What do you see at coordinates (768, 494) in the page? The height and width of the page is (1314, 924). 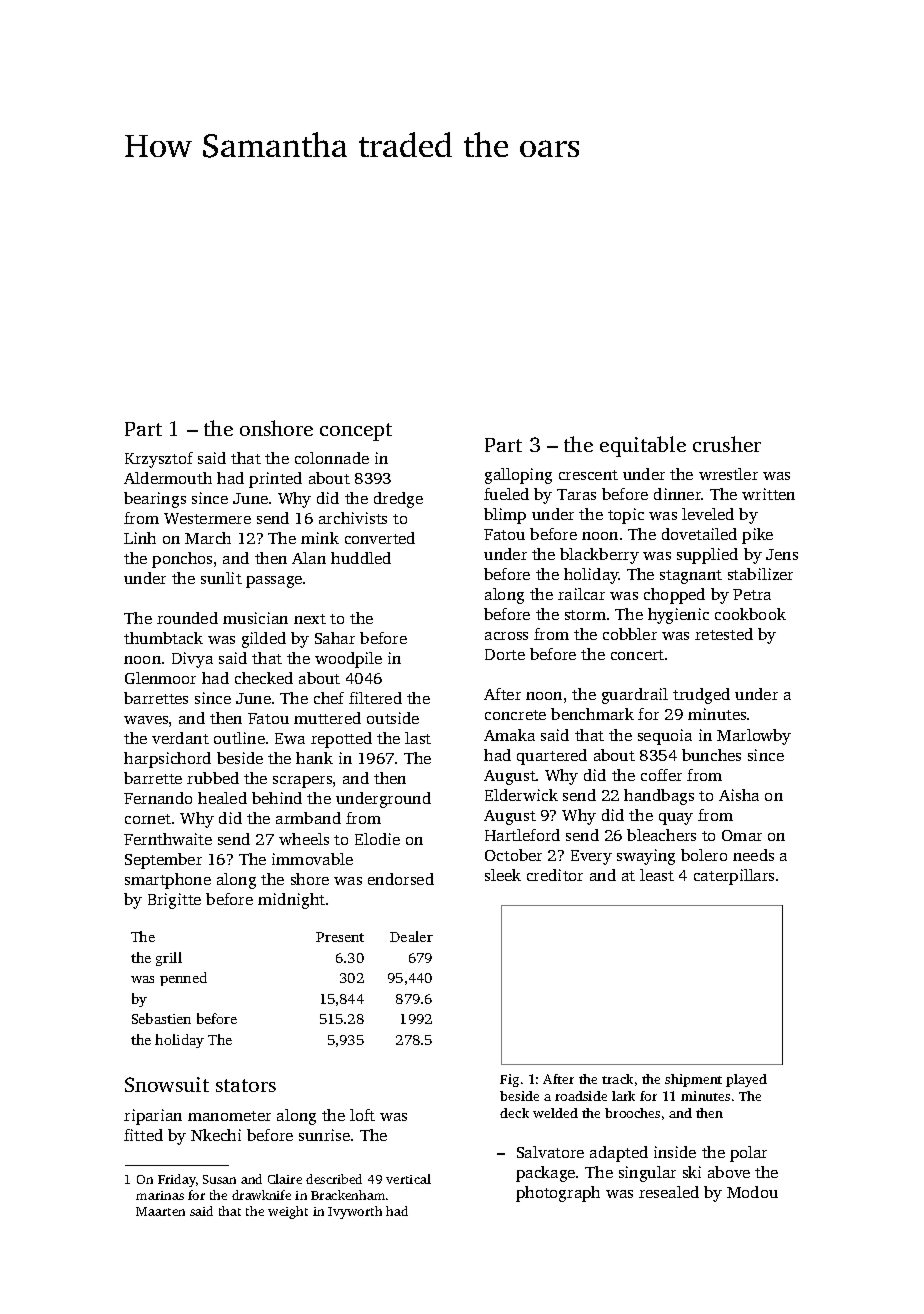 I see `written` at bounding box center [768, 494].
